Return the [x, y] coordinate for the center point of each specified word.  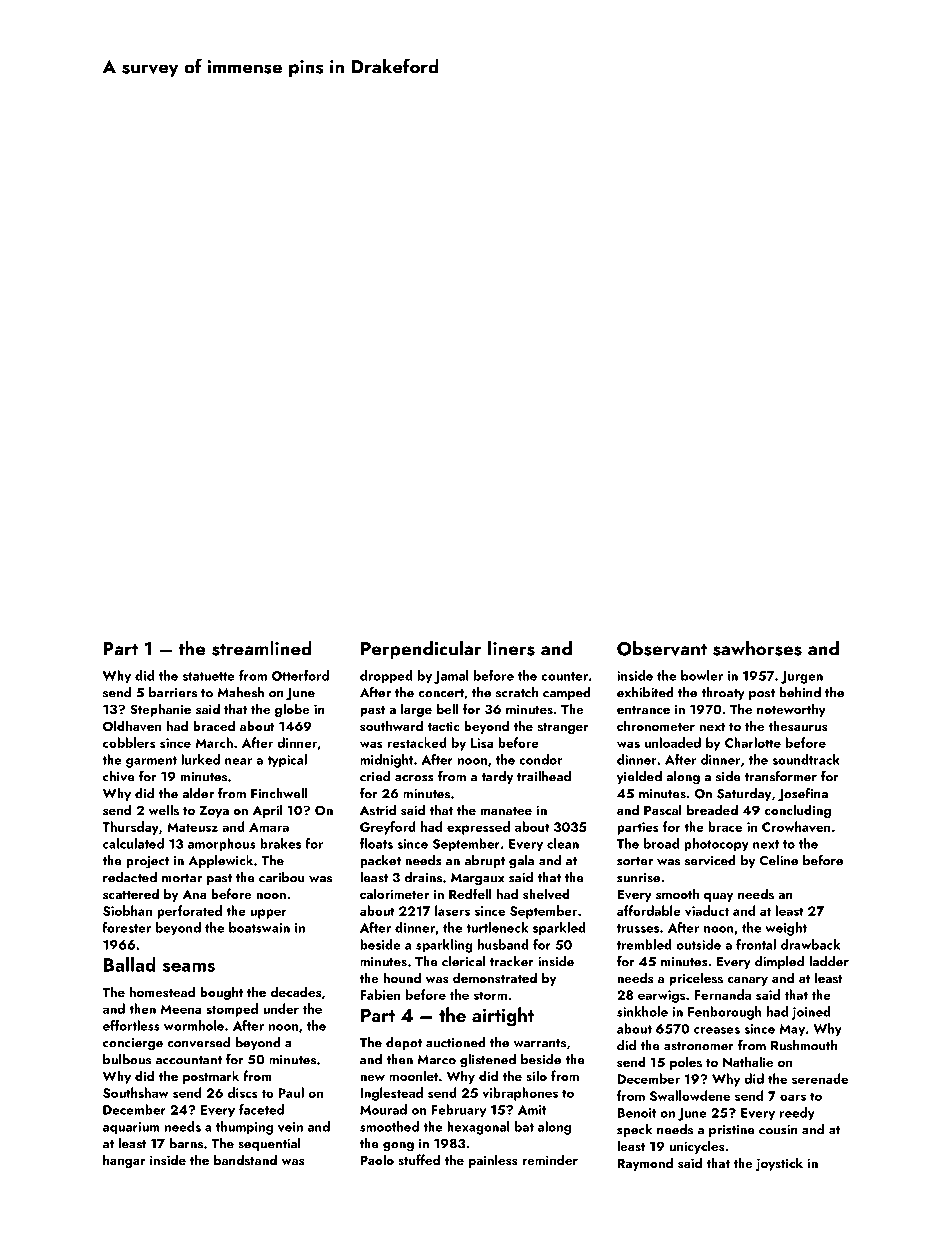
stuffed [419, 1159]
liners [511, 648]
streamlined [262, 648]
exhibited [645, 692]
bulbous [127, 1059]
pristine [732, 1131]
